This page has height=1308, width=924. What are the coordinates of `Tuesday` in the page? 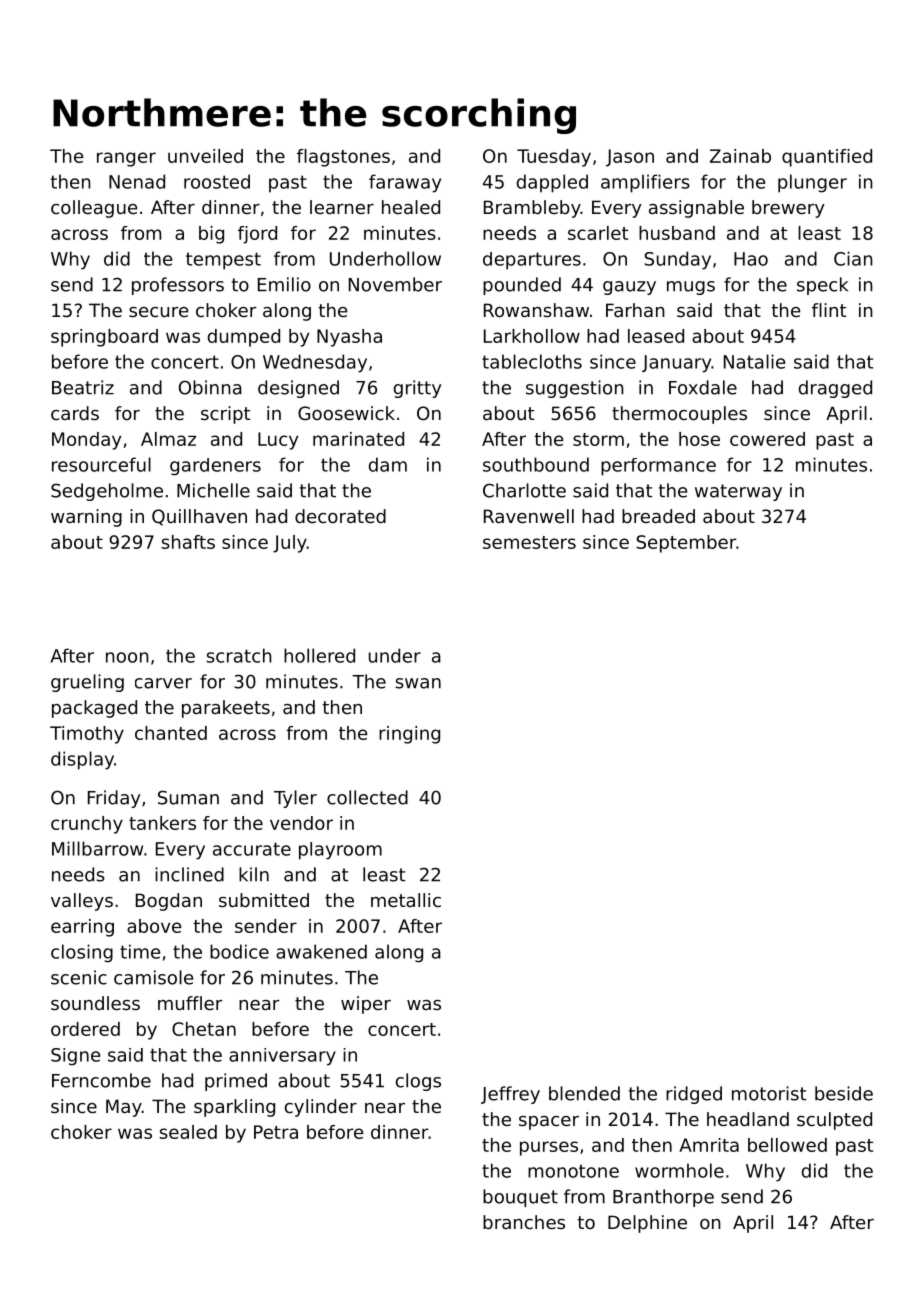 It's located at (554, 158).
